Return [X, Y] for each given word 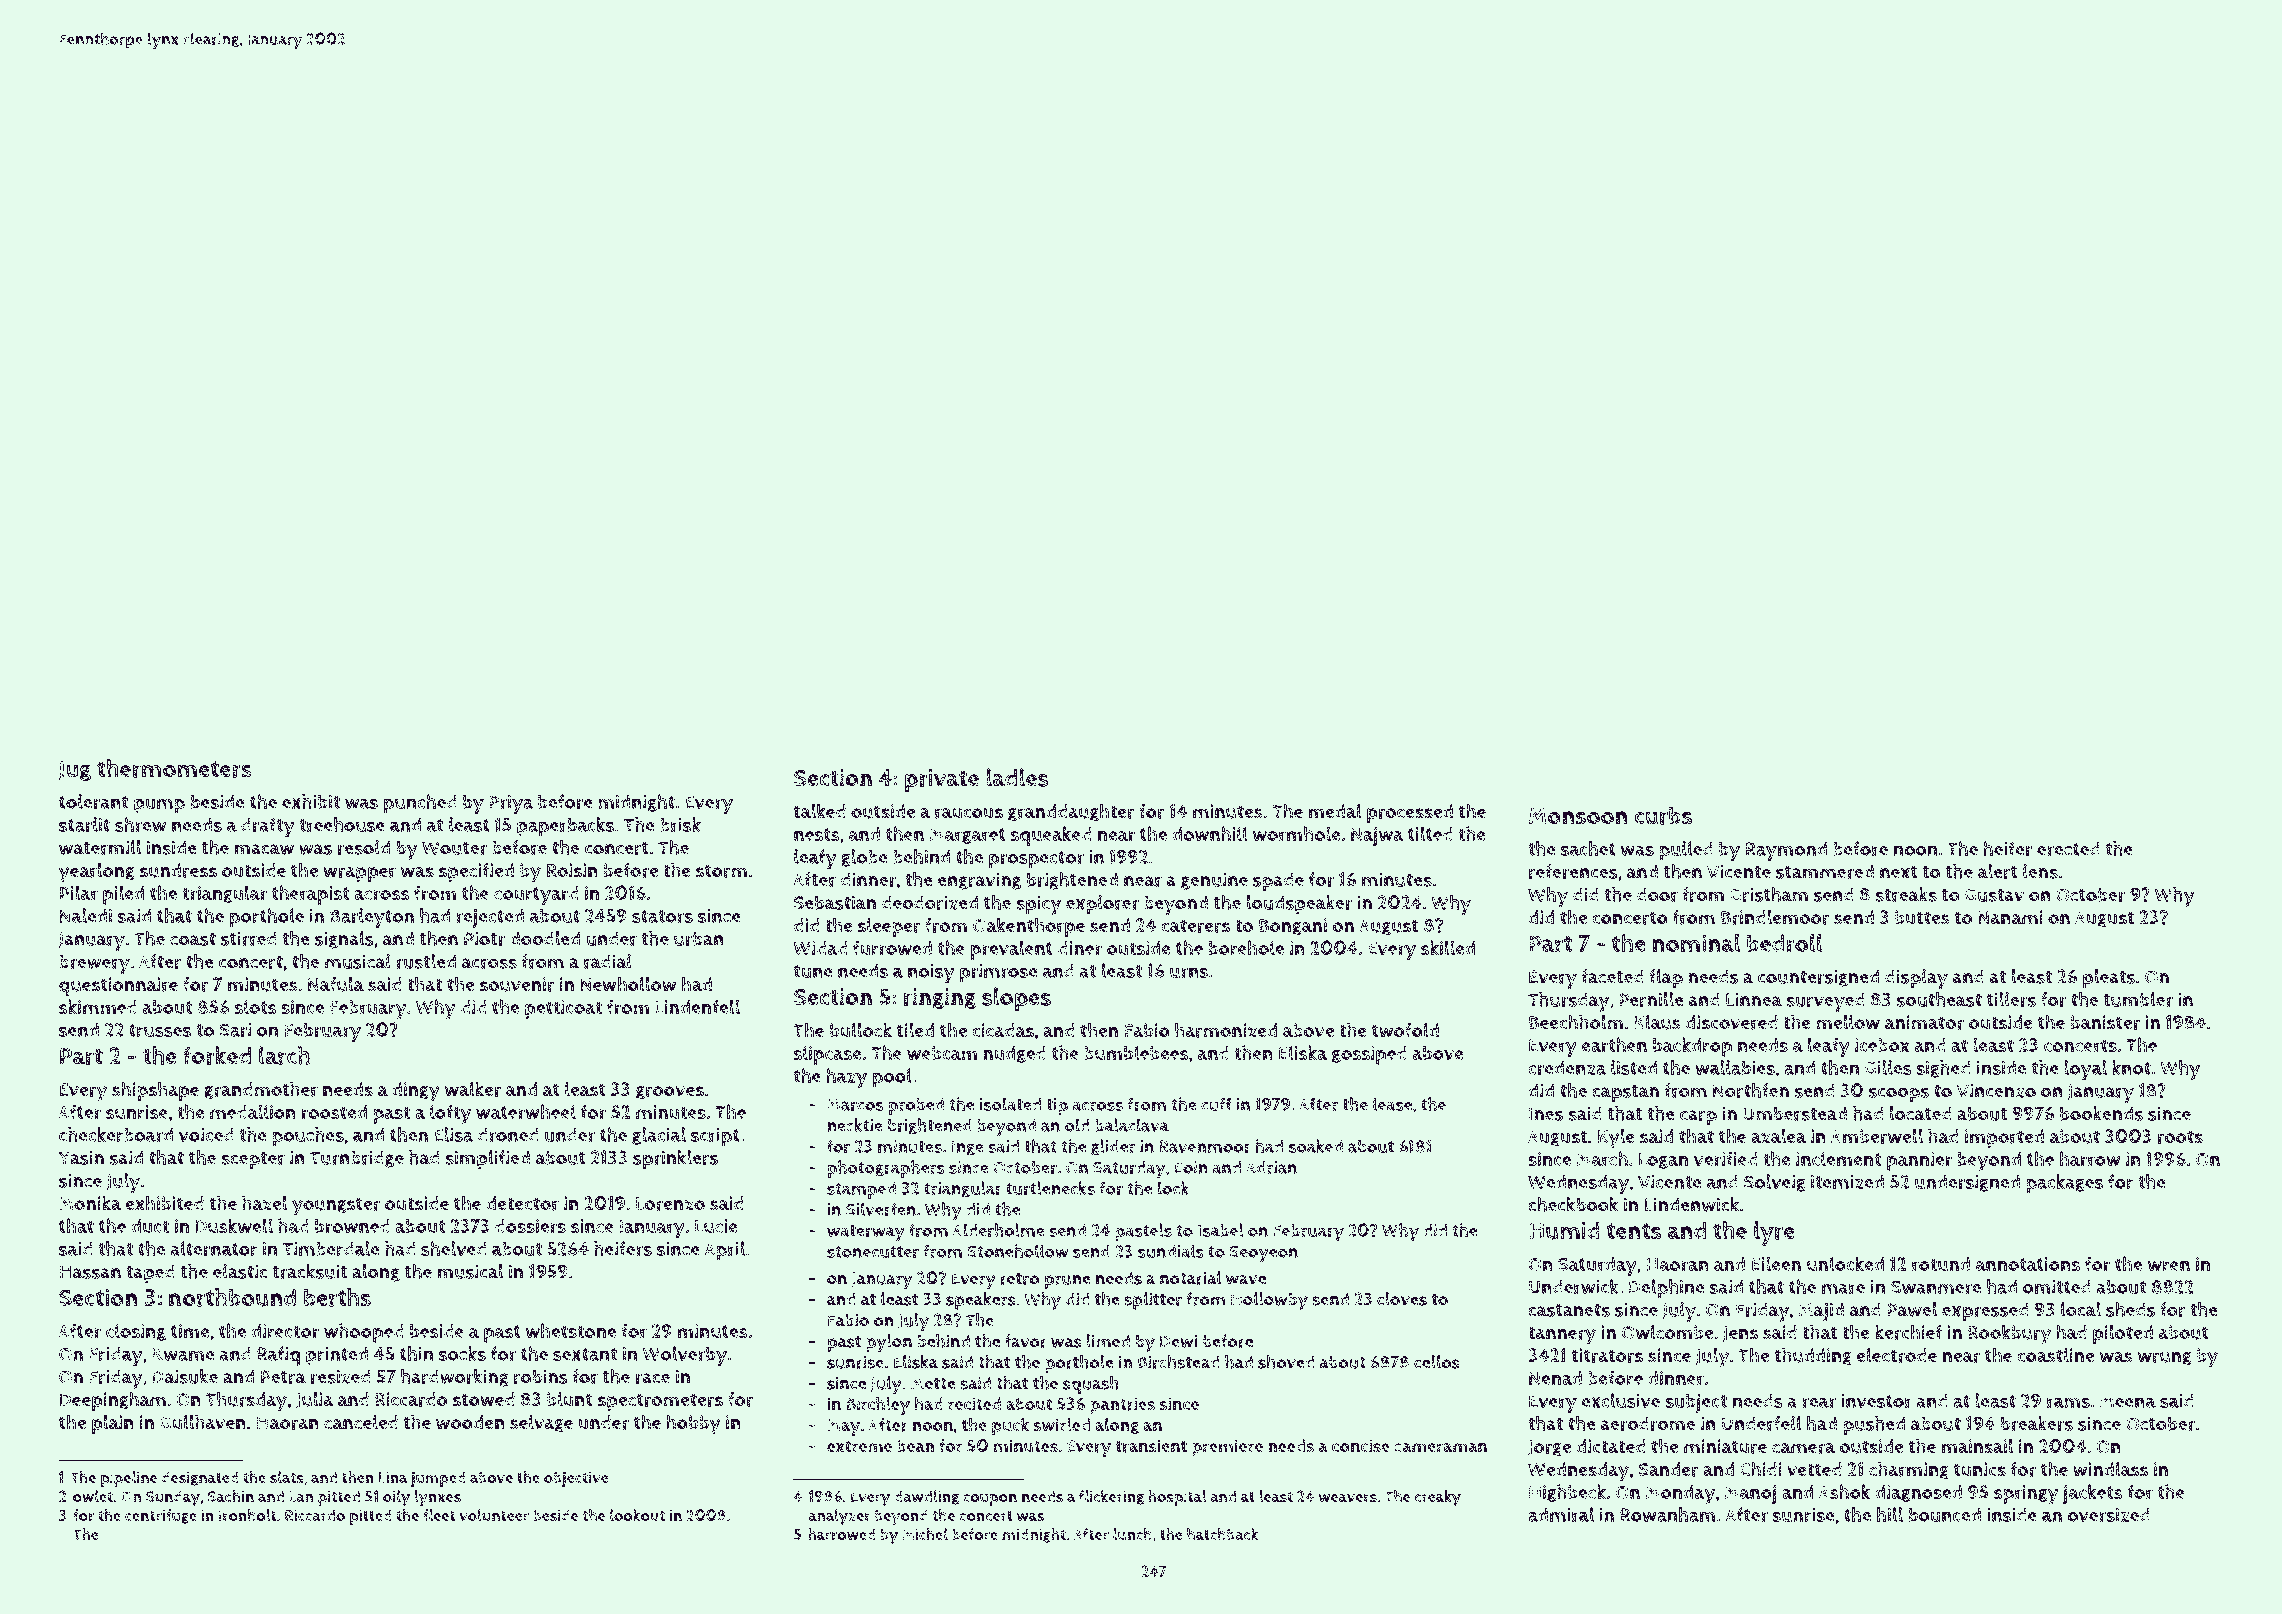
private [942, 781]
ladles [1017, 777]
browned [352, 1226]
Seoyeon [1263, 1254]
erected [2068, 848]
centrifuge [161, 1516]
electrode [1897, 1355]
